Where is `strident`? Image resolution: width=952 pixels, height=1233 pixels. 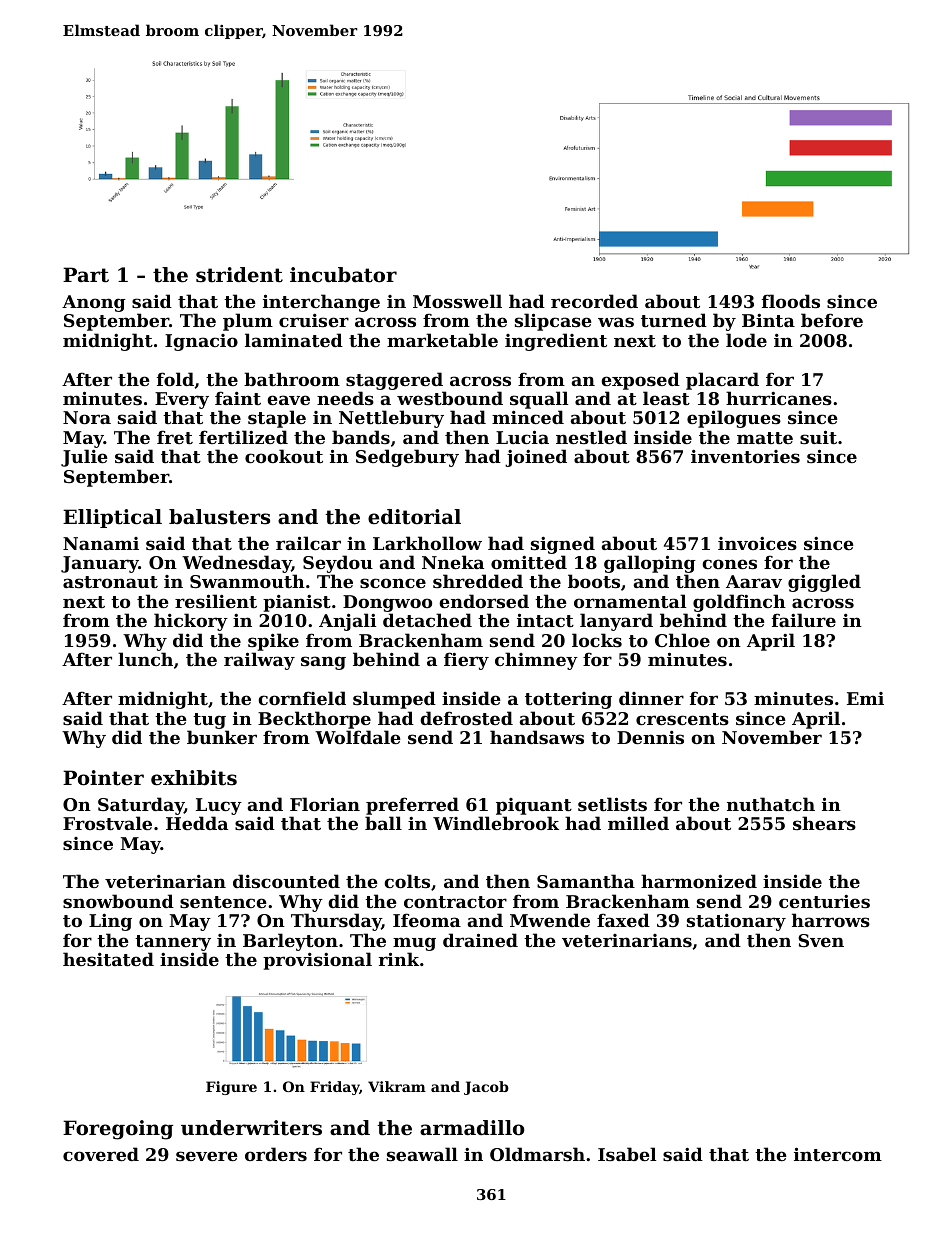
strident is located at coordinates (239, 275).
